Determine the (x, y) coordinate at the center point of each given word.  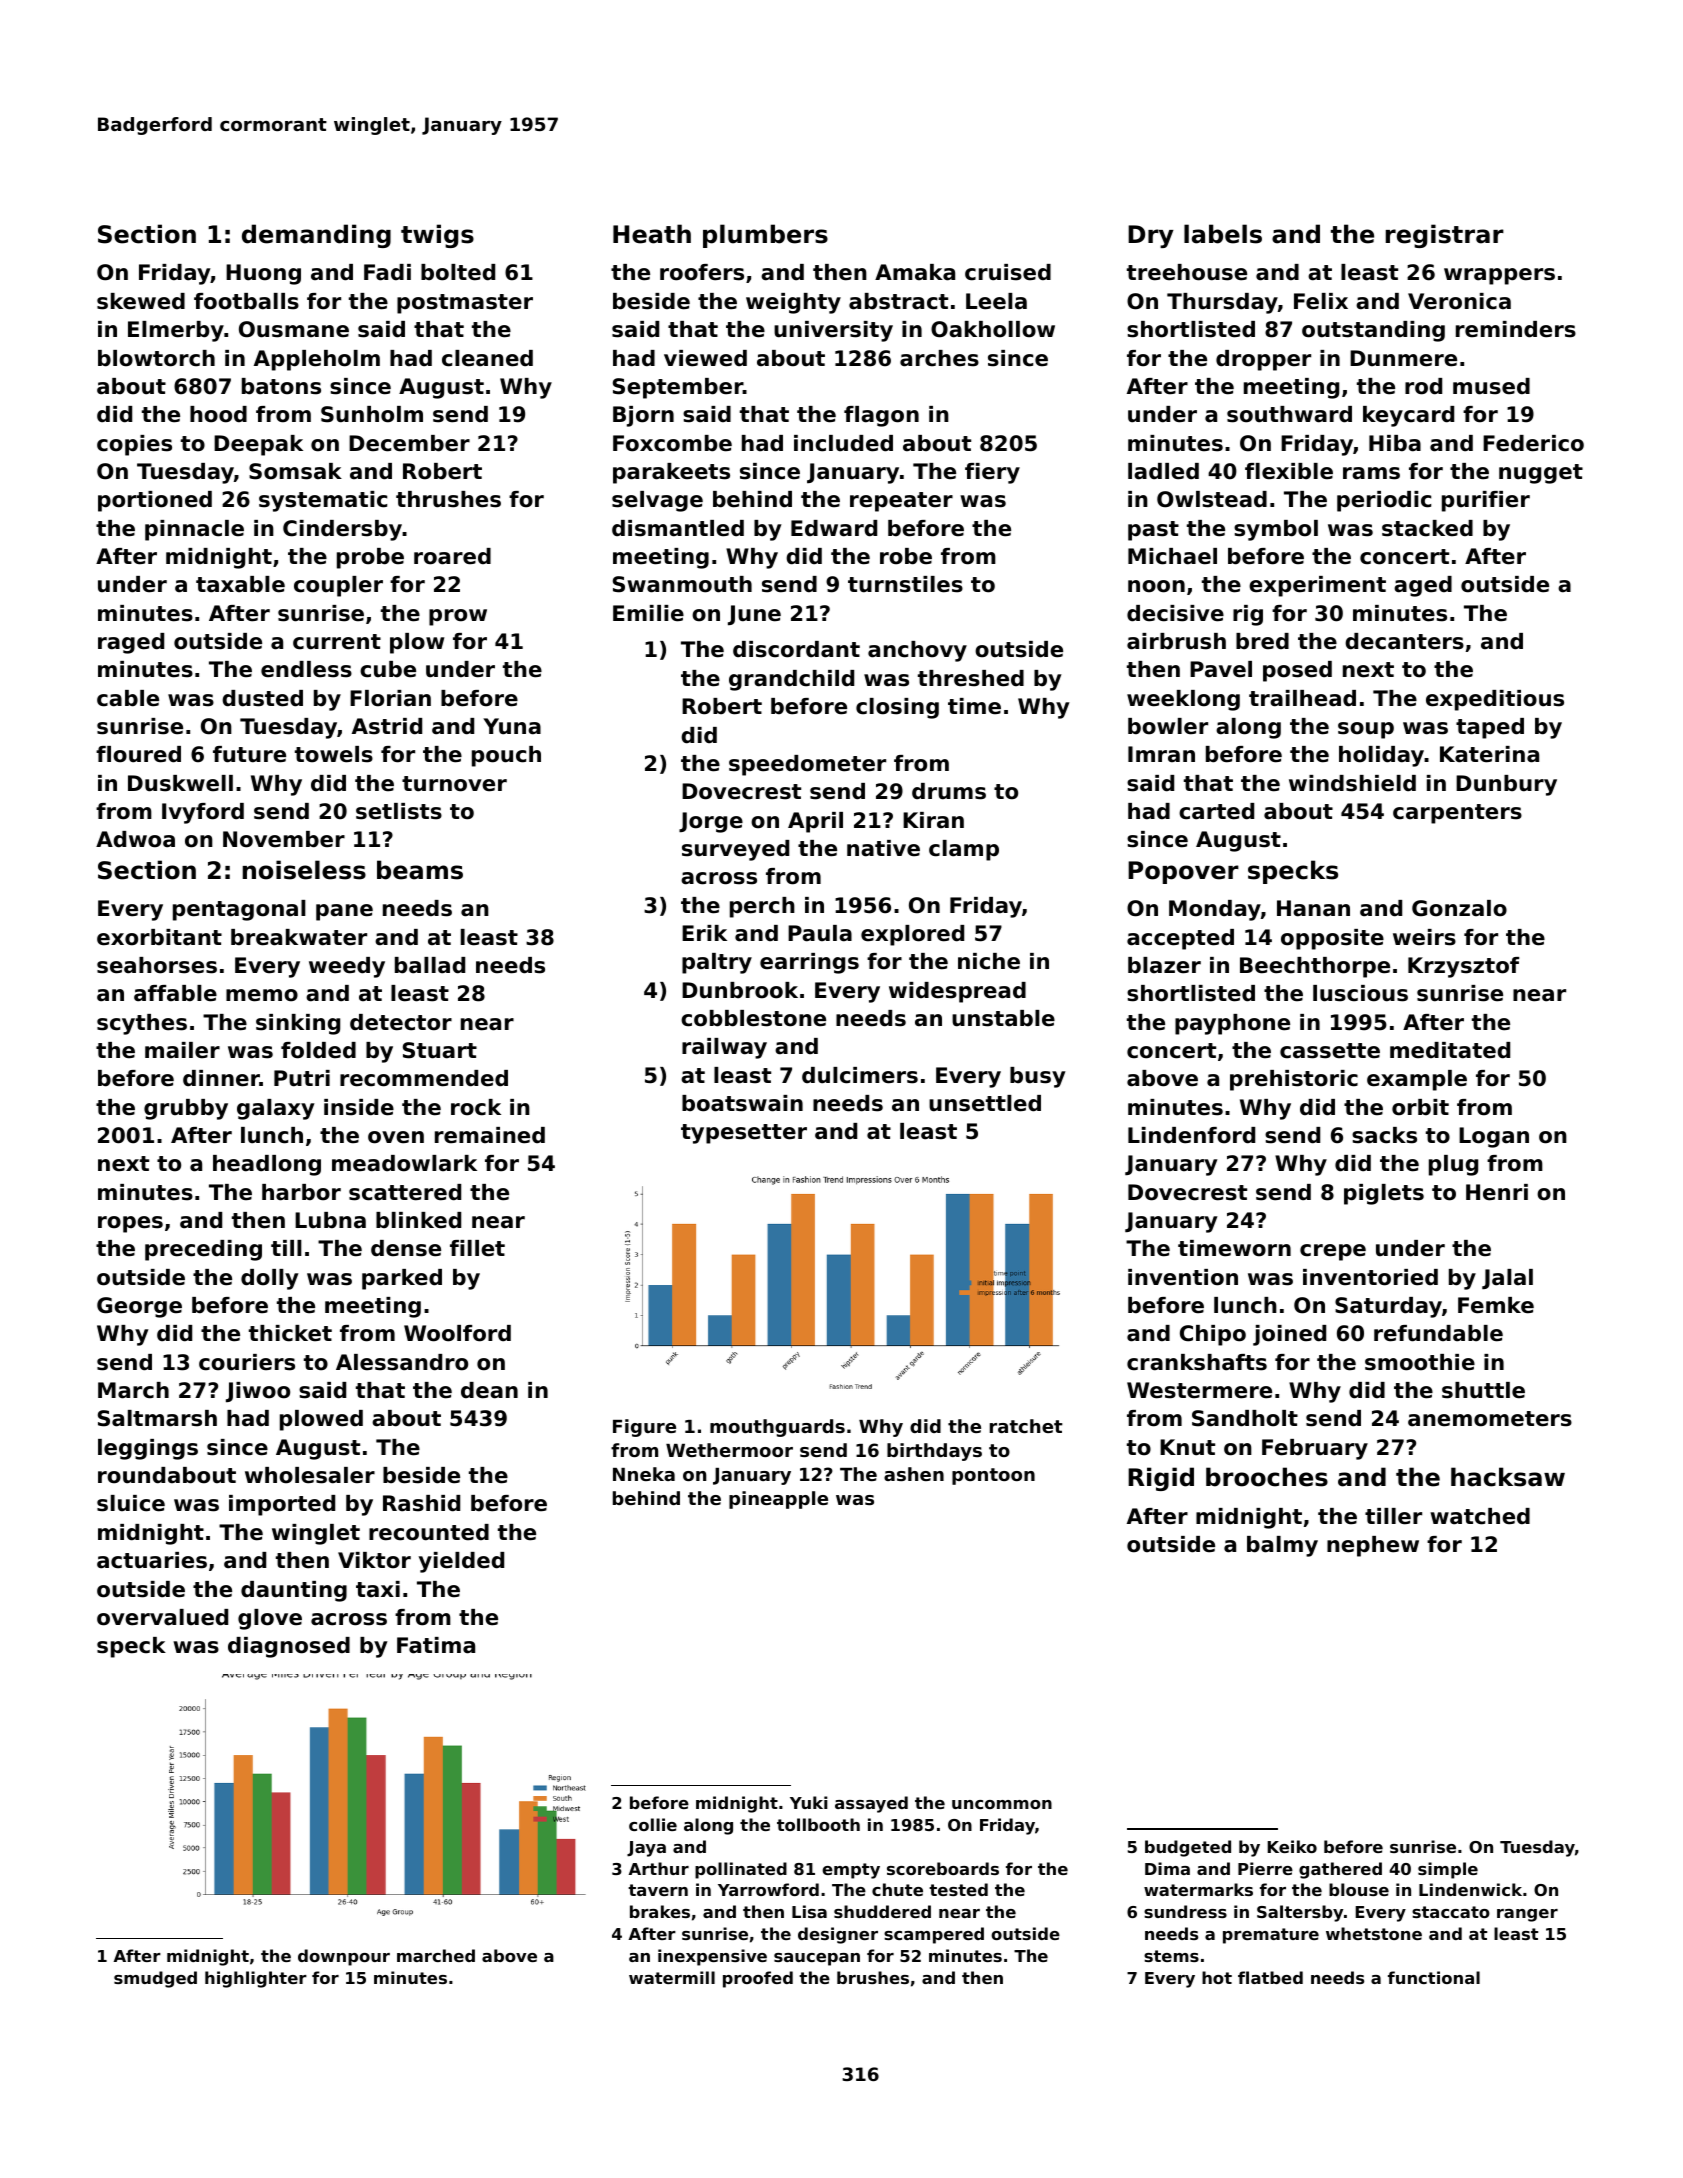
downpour (344, 1957)
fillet (477, 1248)
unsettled (985, 1103)
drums (949, 791)
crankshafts (1197, 1362)
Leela (996, 301)
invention (1183, 1277)
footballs (246, 301)
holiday (1382, 756)
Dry (1151, 236)
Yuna (512, 726)
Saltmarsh (157, 1418)
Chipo (1213, 1335)
